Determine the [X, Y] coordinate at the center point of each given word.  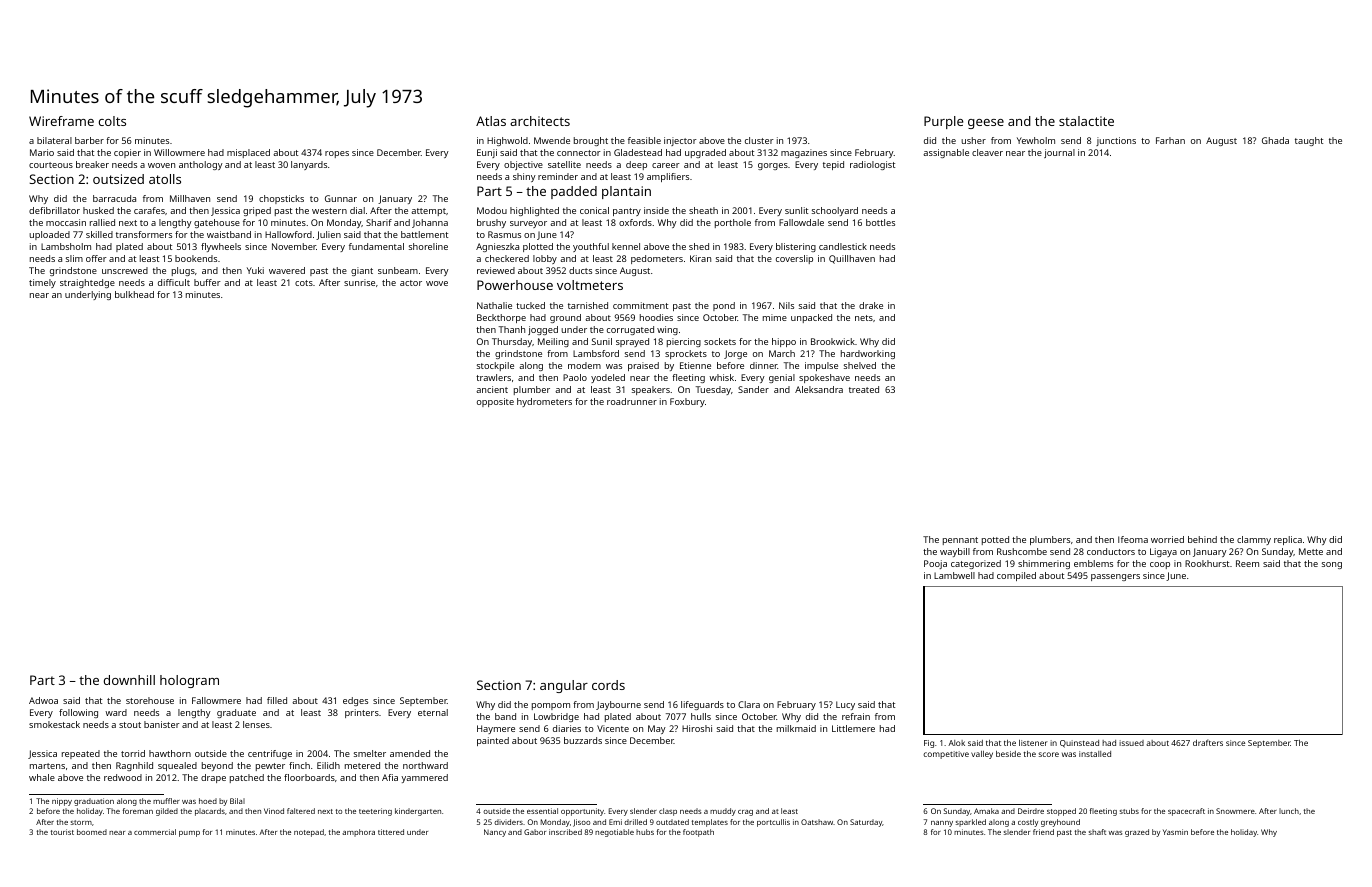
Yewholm [1036, 140]
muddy [723, 812]
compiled [1016, 576]
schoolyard [835, 211]
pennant [960, 541]
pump [189, 834]
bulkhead [134, 294]
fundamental [376, 246]
